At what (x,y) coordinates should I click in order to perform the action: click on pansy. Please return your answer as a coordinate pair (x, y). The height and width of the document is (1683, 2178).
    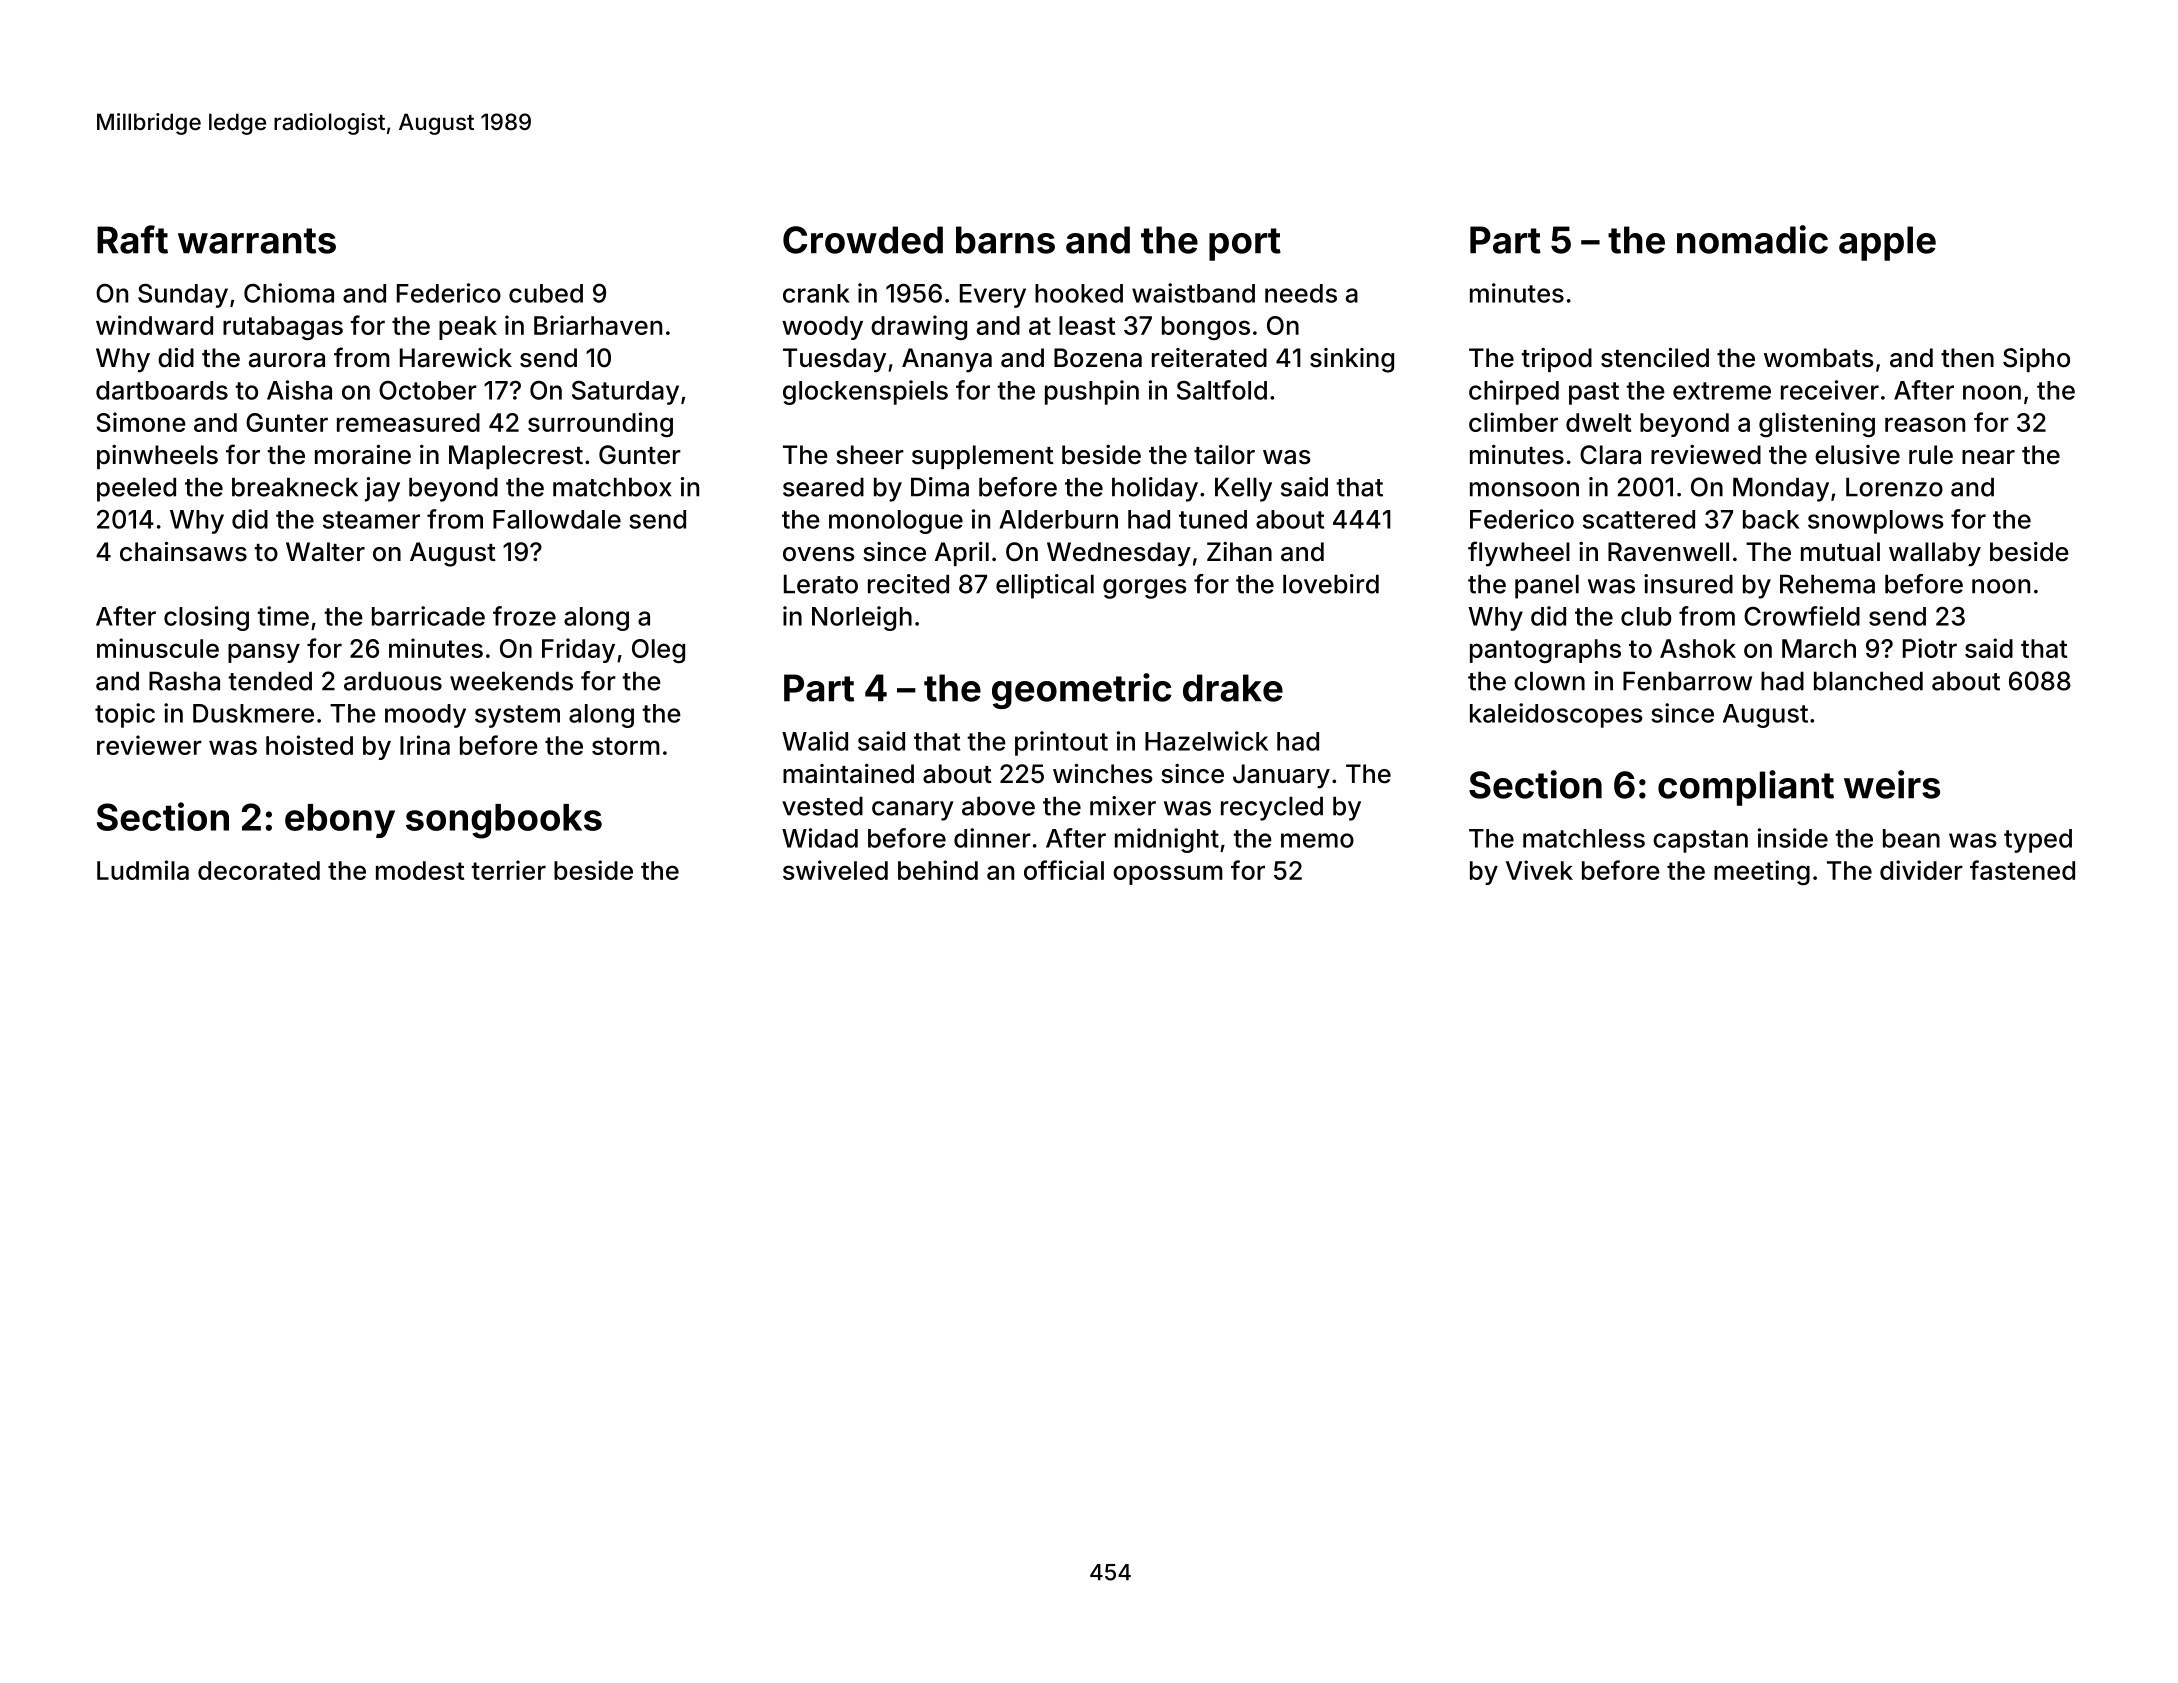
    Looking at the image, I should click on (264, 653).
